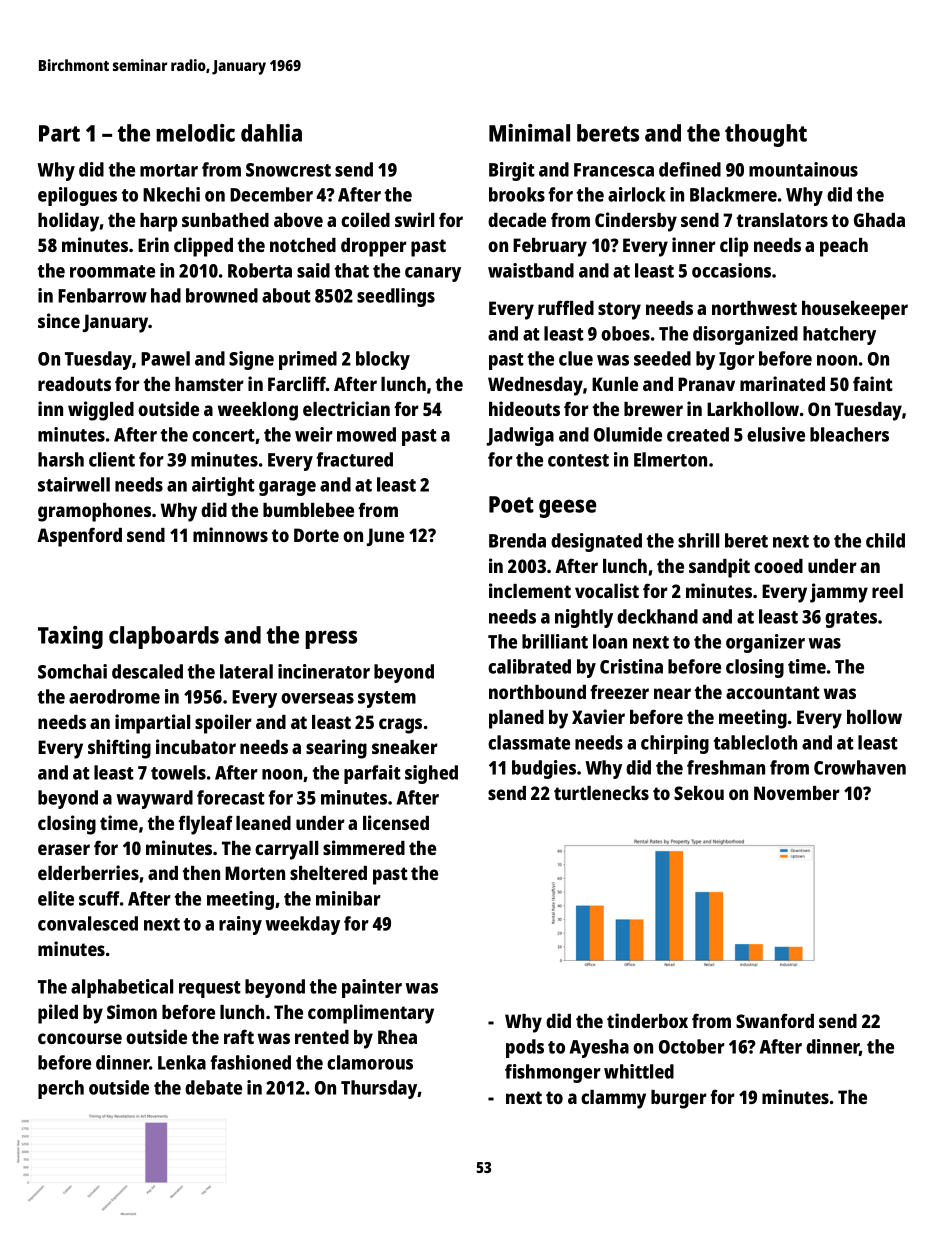 The height and width of the screenshot is (1233, 952). What do you see at coordinates (396, 822) in the screenshot?
I see `licensed` at bounding box center [396, 822].
